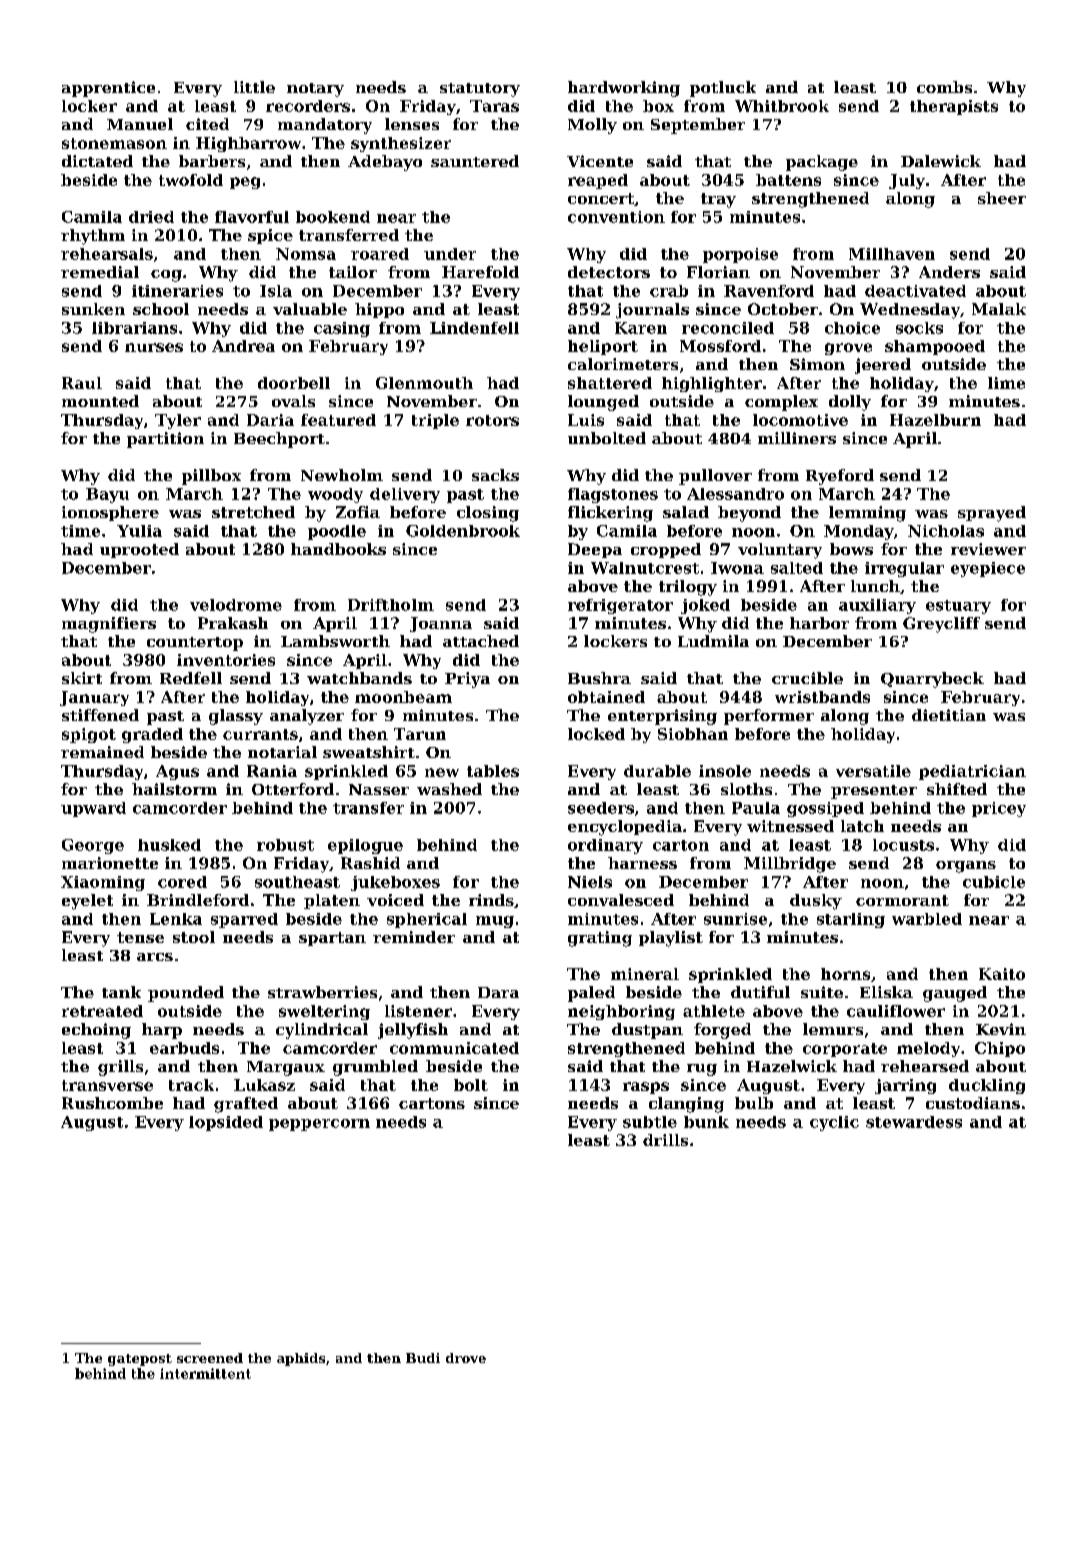  I want to click on lopsided, so click(226, 1123).
